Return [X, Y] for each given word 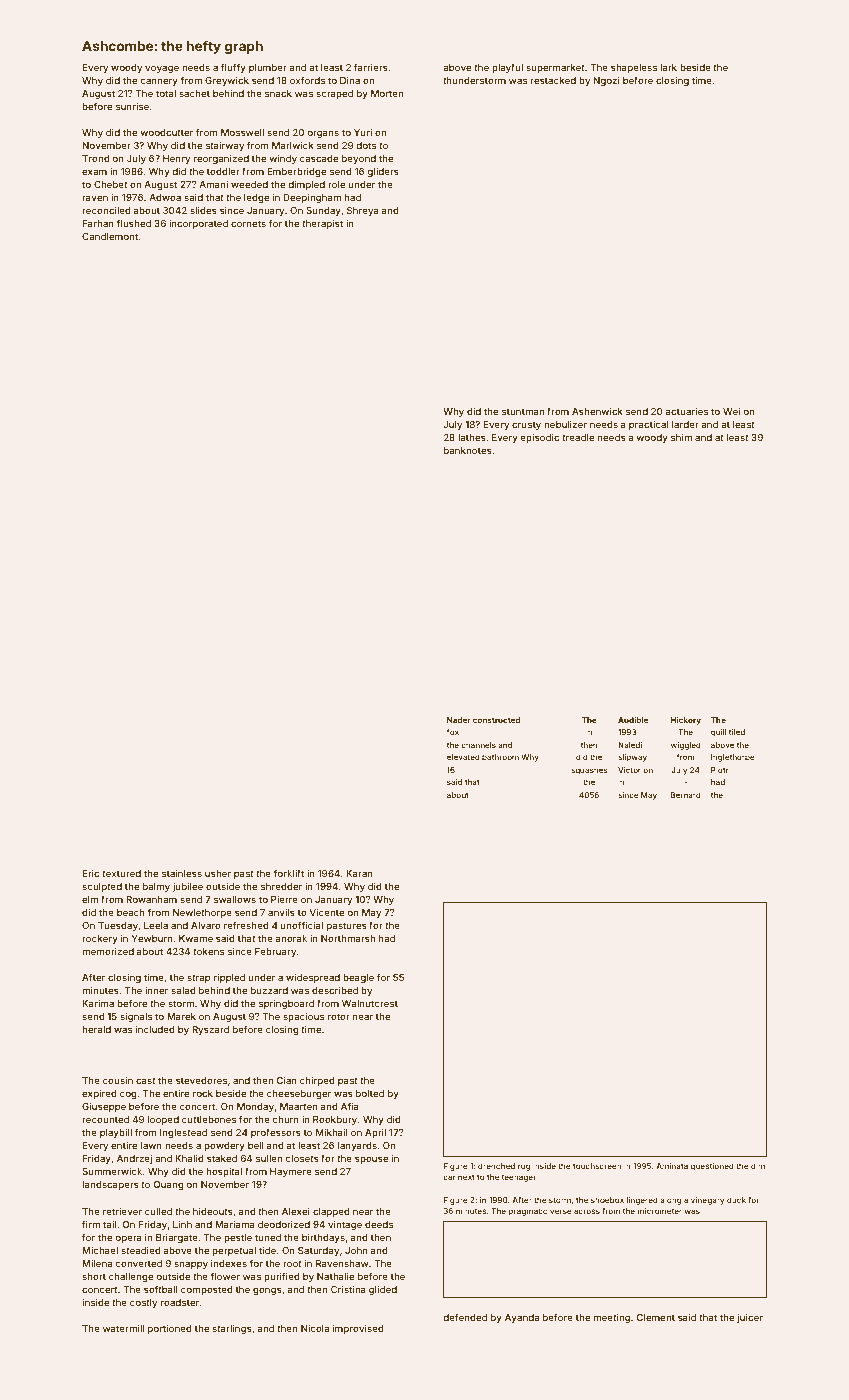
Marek [181, 1016]
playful [507, 68]
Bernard [686, 795]
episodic [539, 438]
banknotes [468, 450]
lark [668, 67]
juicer [750, 1318]
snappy [191, 1265]
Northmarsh [348, 938]
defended [465, 1317]
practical [649, 425]
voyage [162, 69]
